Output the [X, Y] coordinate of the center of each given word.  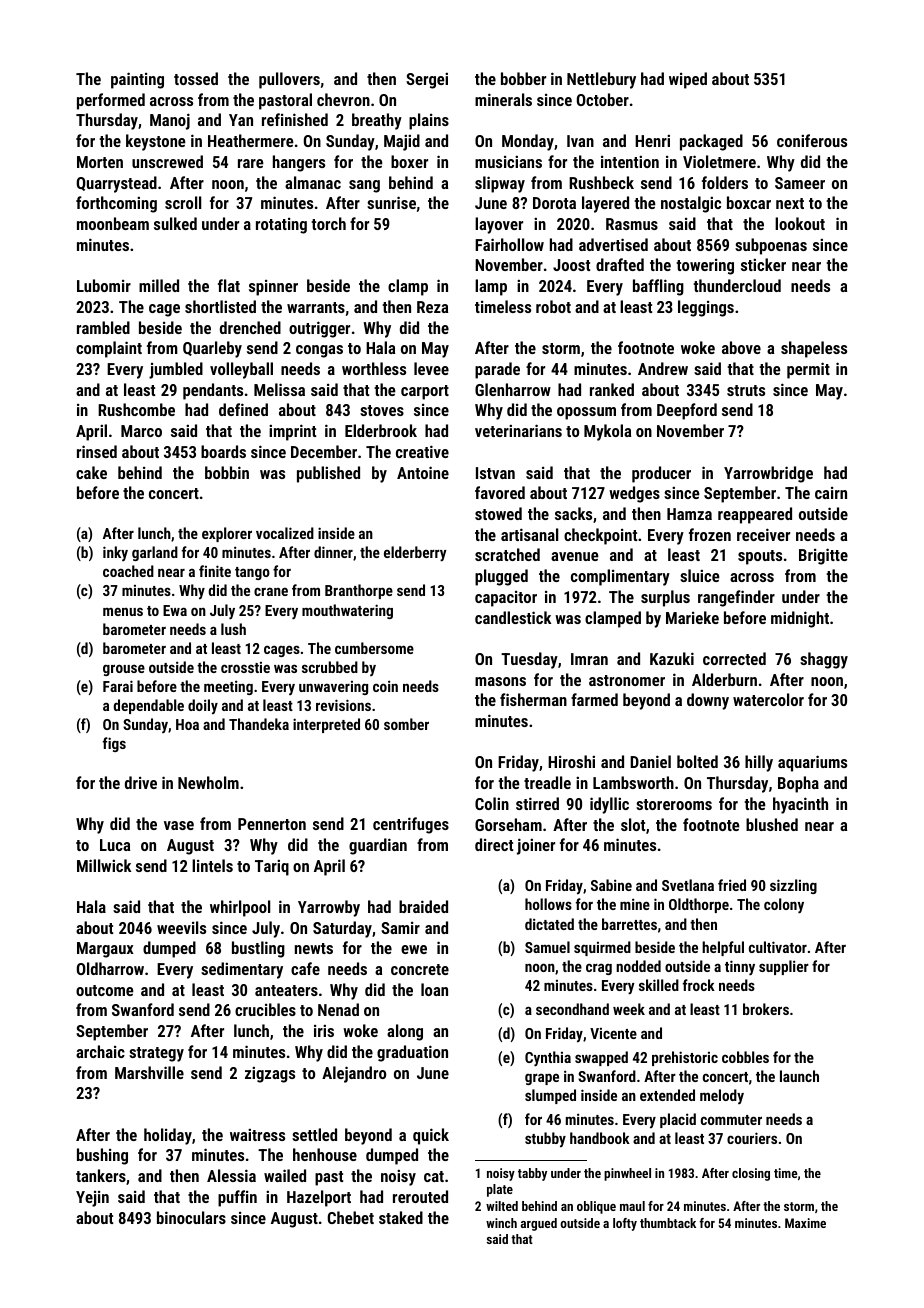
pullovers [289, 80]
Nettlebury [601, 80]
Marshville [149, 1072]
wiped [688, 80]
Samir [400, 928]
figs [114, 744]
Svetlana [688, 885]
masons [500, 681]
